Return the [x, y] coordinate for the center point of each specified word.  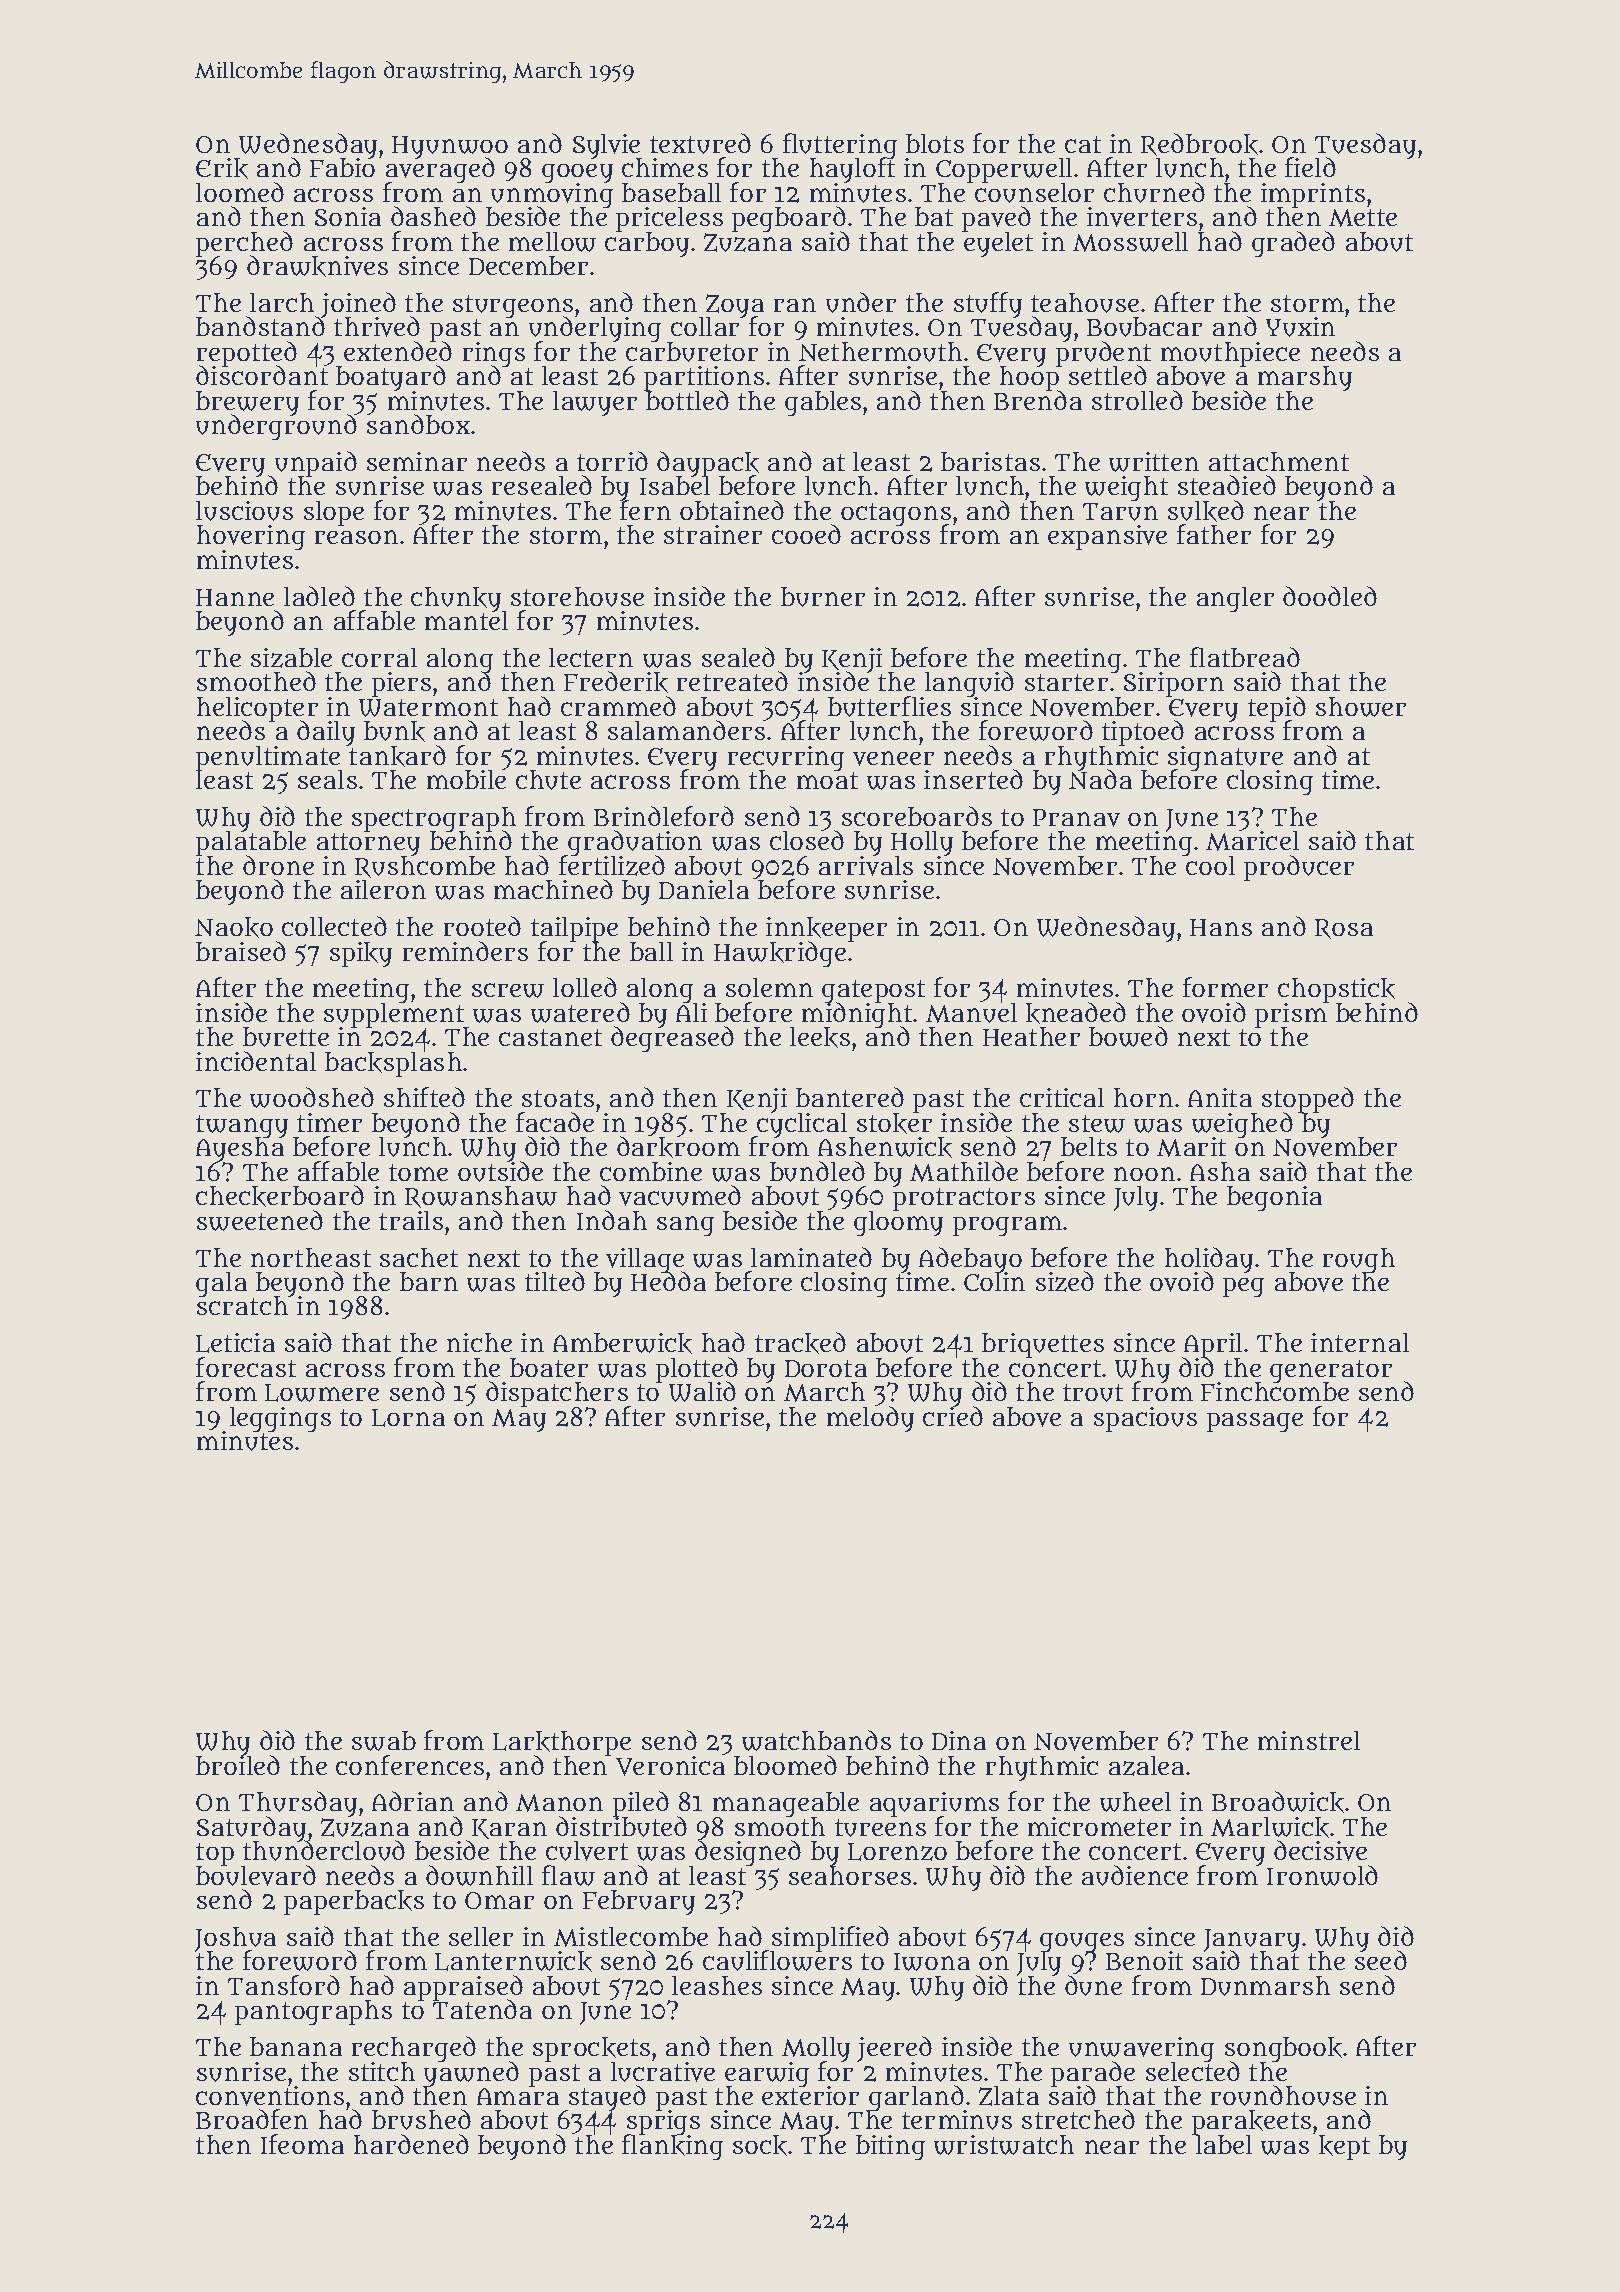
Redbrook [1199, 144]
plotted [697, 1370]
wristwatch [1004, 2145]
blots [935, 143]
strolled [1137, 400]
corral [379, 657]
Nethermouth [880, 352]
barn [429, 1281]
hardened [411, 2144]
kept [1344, 2148]
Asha [1220, 1171]
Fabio [342, 168]
